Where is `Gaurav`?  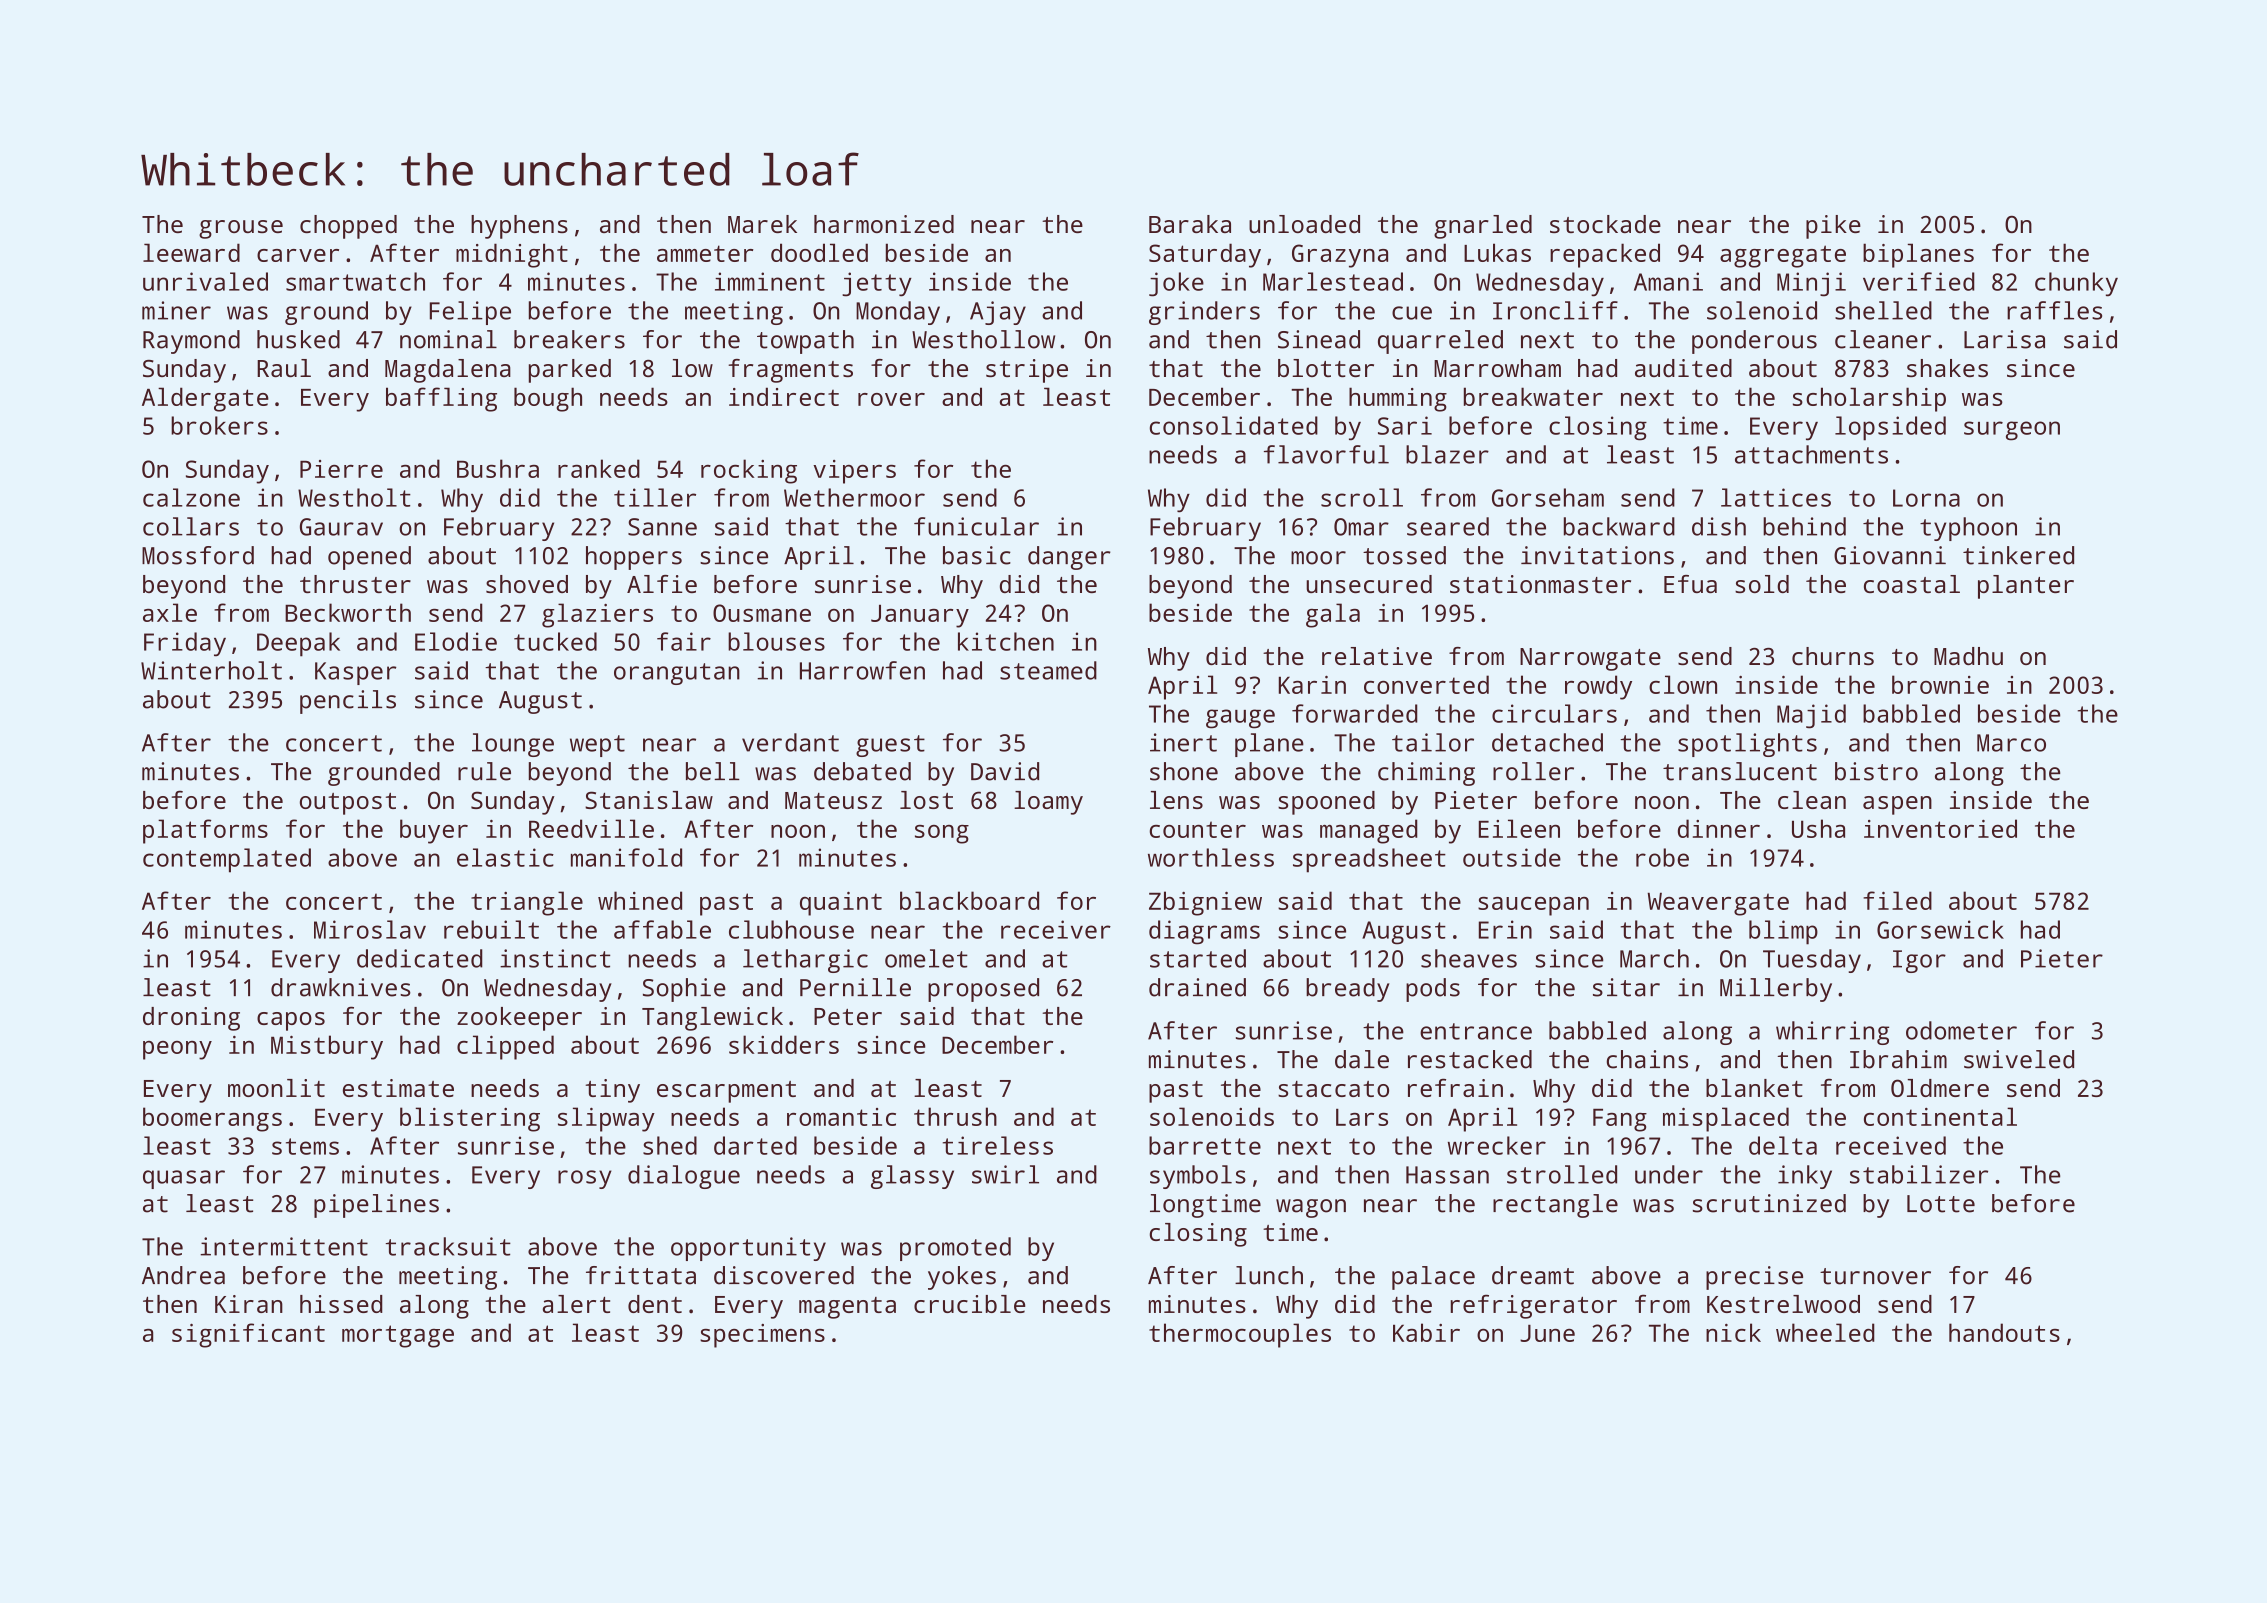 Gaurav is located at coordinates (341, 527).
